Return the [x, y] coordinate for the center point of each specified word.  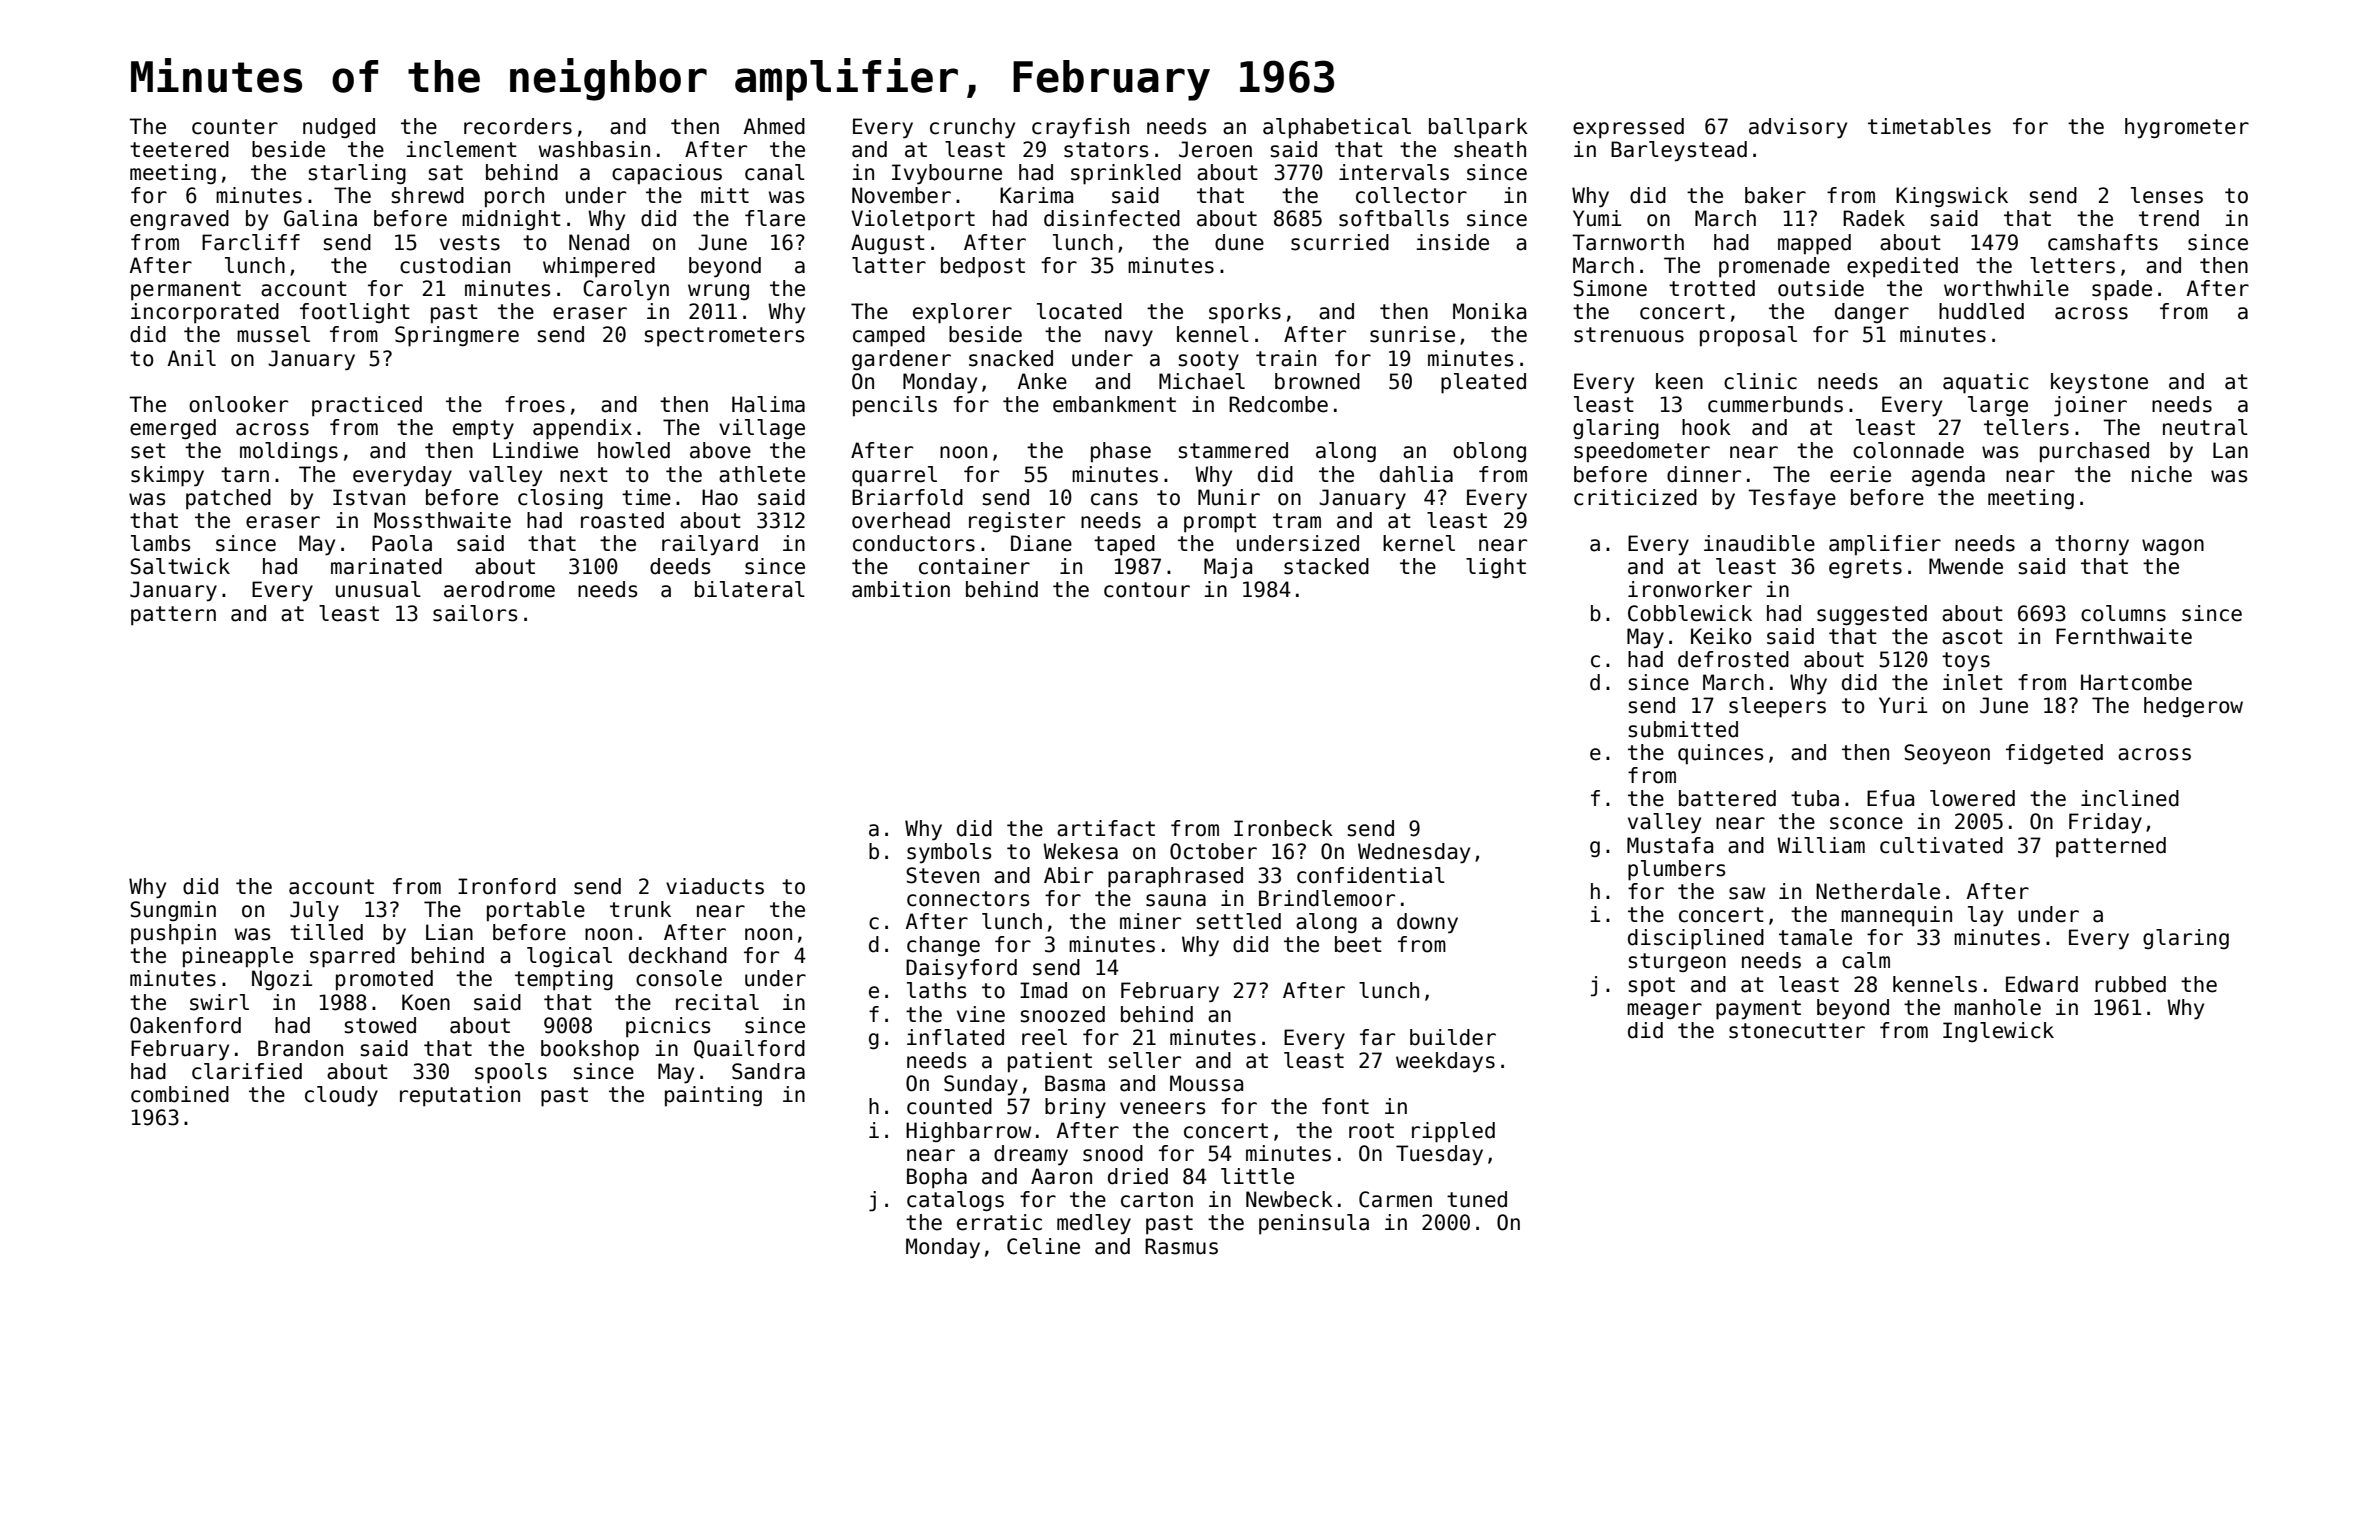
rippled [1453, 1132]
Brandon [300, 1048]
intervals [1394, 172]
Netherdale [1878, 891]
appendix [582, 429]
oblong [1489, 452]
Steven [942, 875]
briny [1075, 1108]
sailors [475, 613]
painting [713, 1096]
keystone [2099, 383]
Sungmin [173, 911]
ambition [901, 589]
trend [2169, 218]
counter [235, 127]
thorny [2092, 545]
